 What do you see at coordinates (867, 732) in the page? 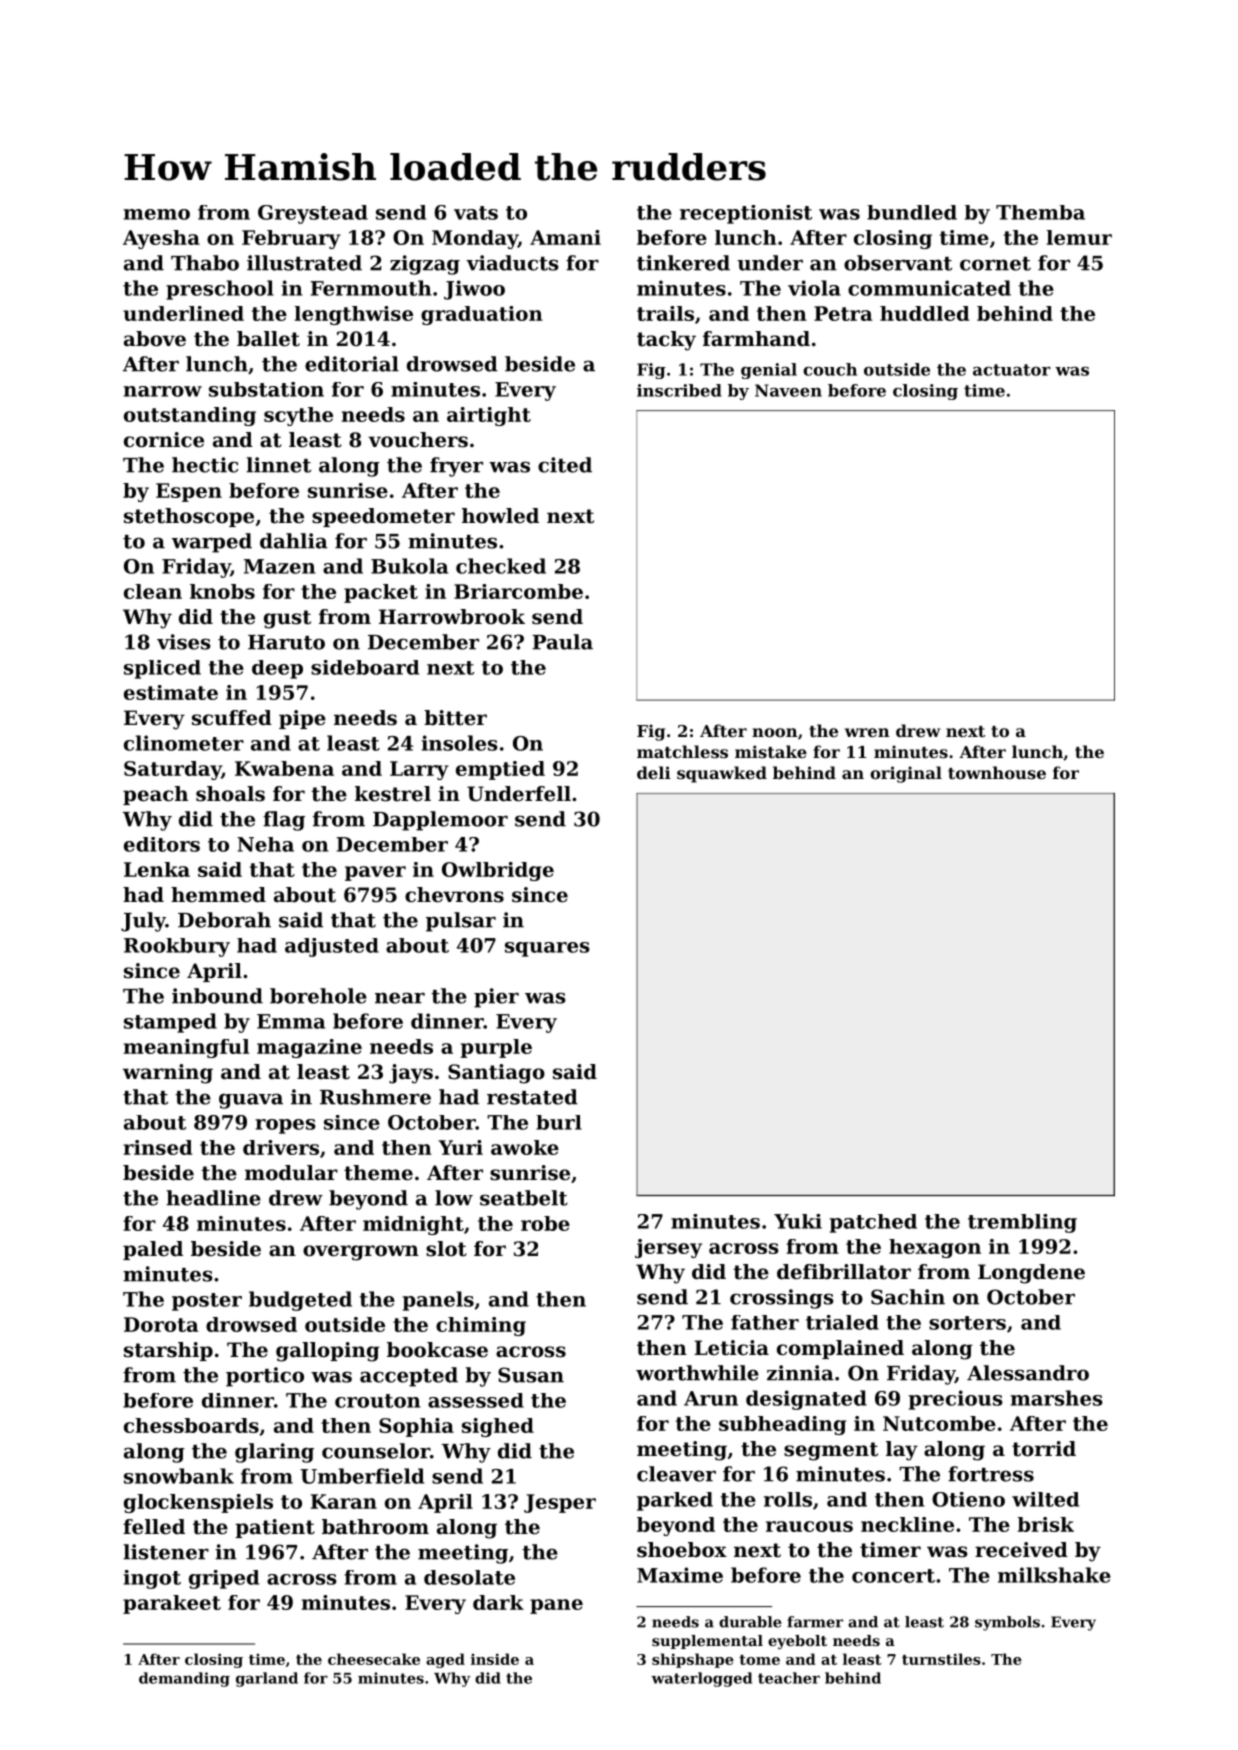
I see `wren` at bounding box center [867, 732].
